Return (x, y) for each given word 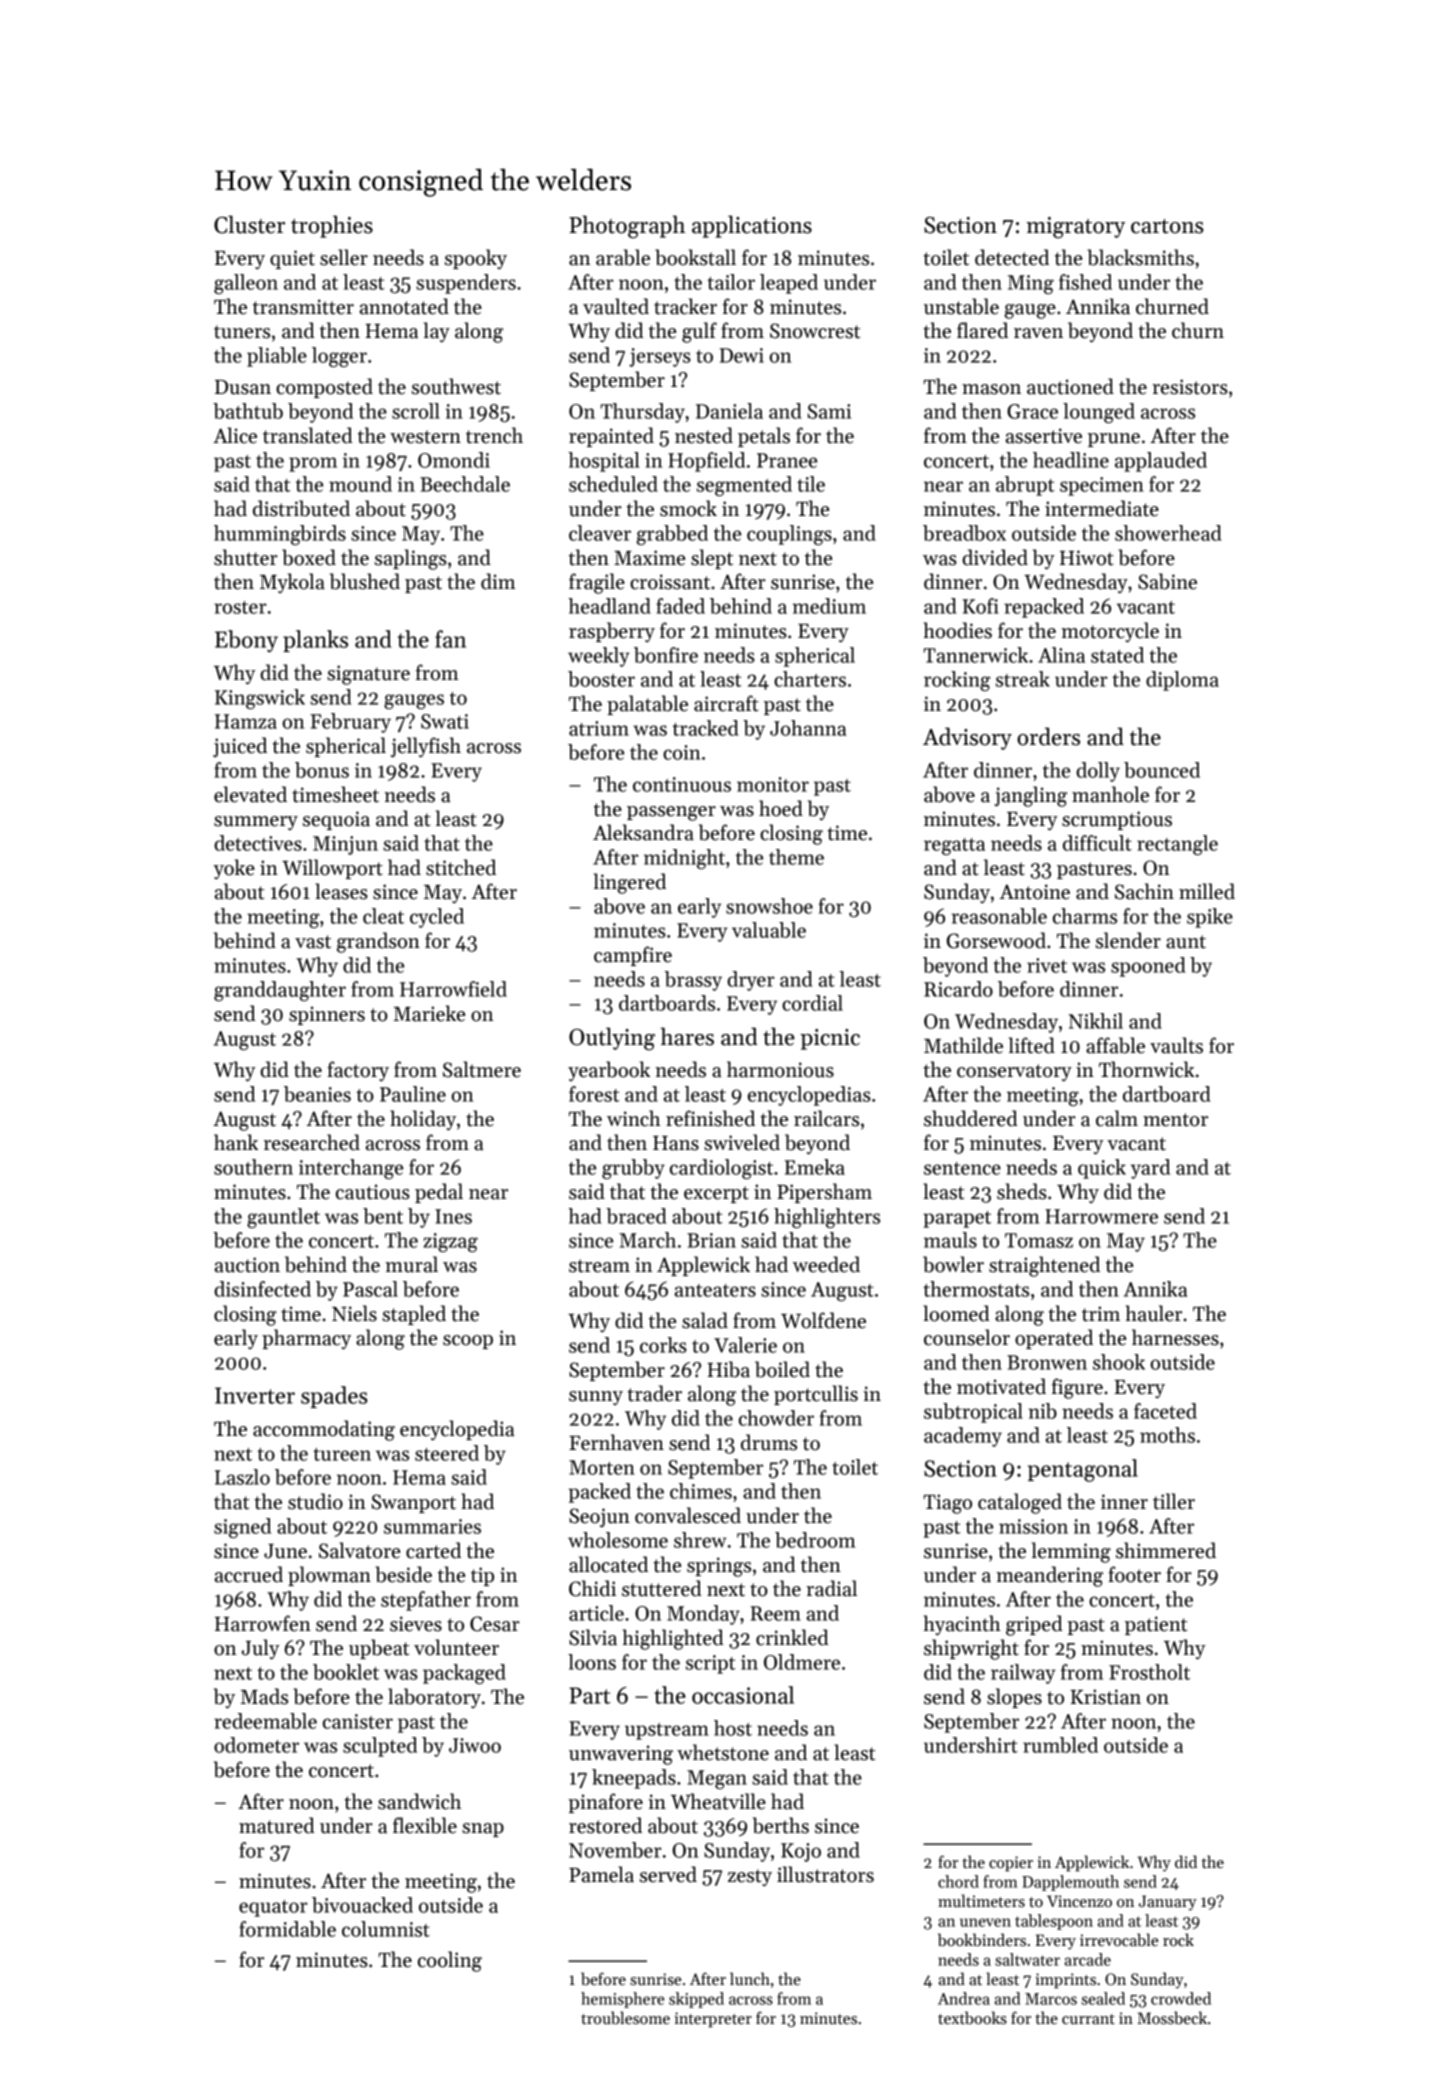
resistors (1190, 387)
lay (437, 332)
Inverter (255, 1395)
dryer (751, 981)
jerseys (660, 357)
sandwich (419, 1801)
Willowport (332, 869)
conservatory (1014, 1072)
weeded (826, 1264)
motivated (1001, 1386)
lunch (750, 1978)
